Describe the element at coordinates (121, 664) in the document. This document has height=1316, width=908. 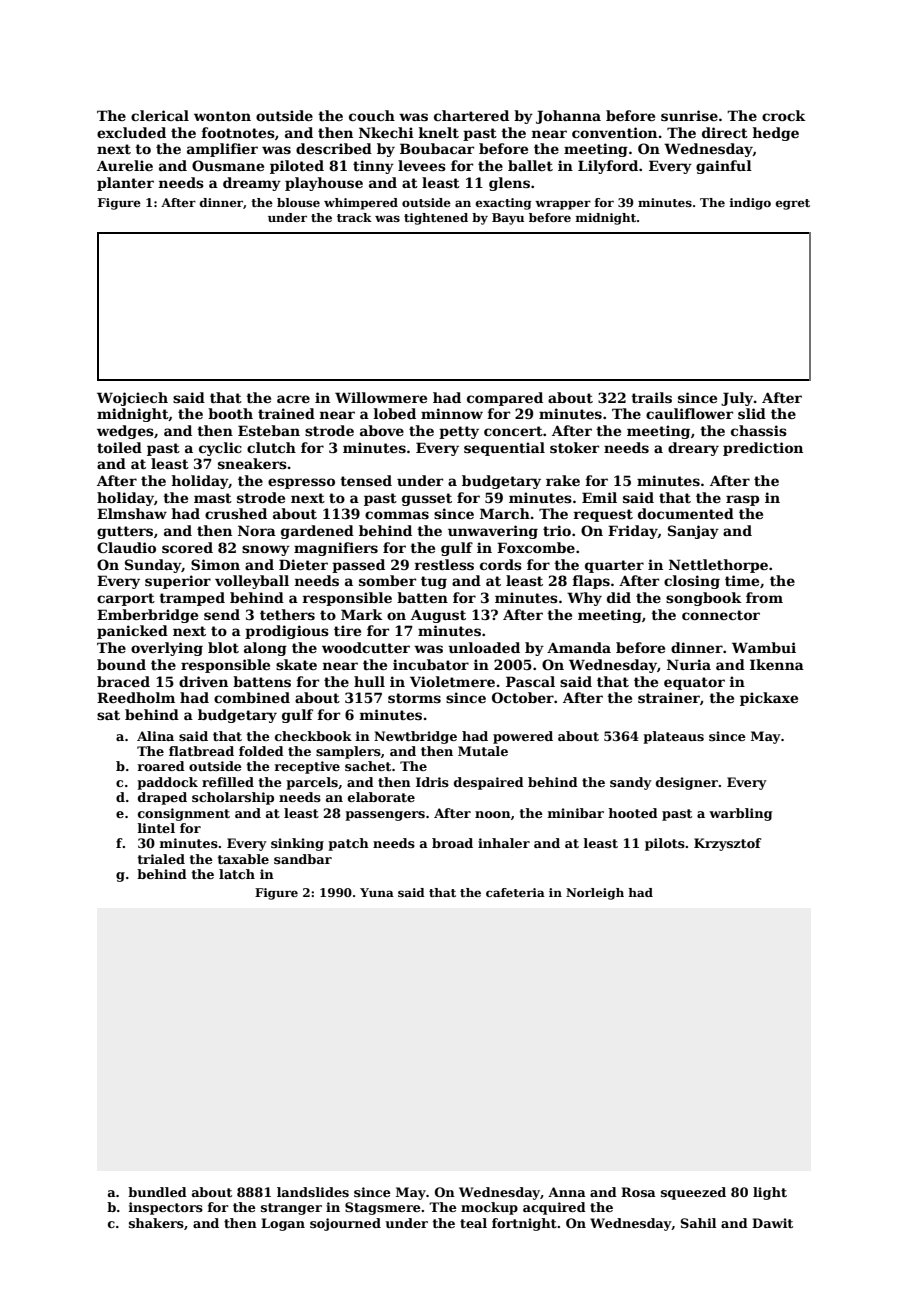
I see `bound` at that location.
